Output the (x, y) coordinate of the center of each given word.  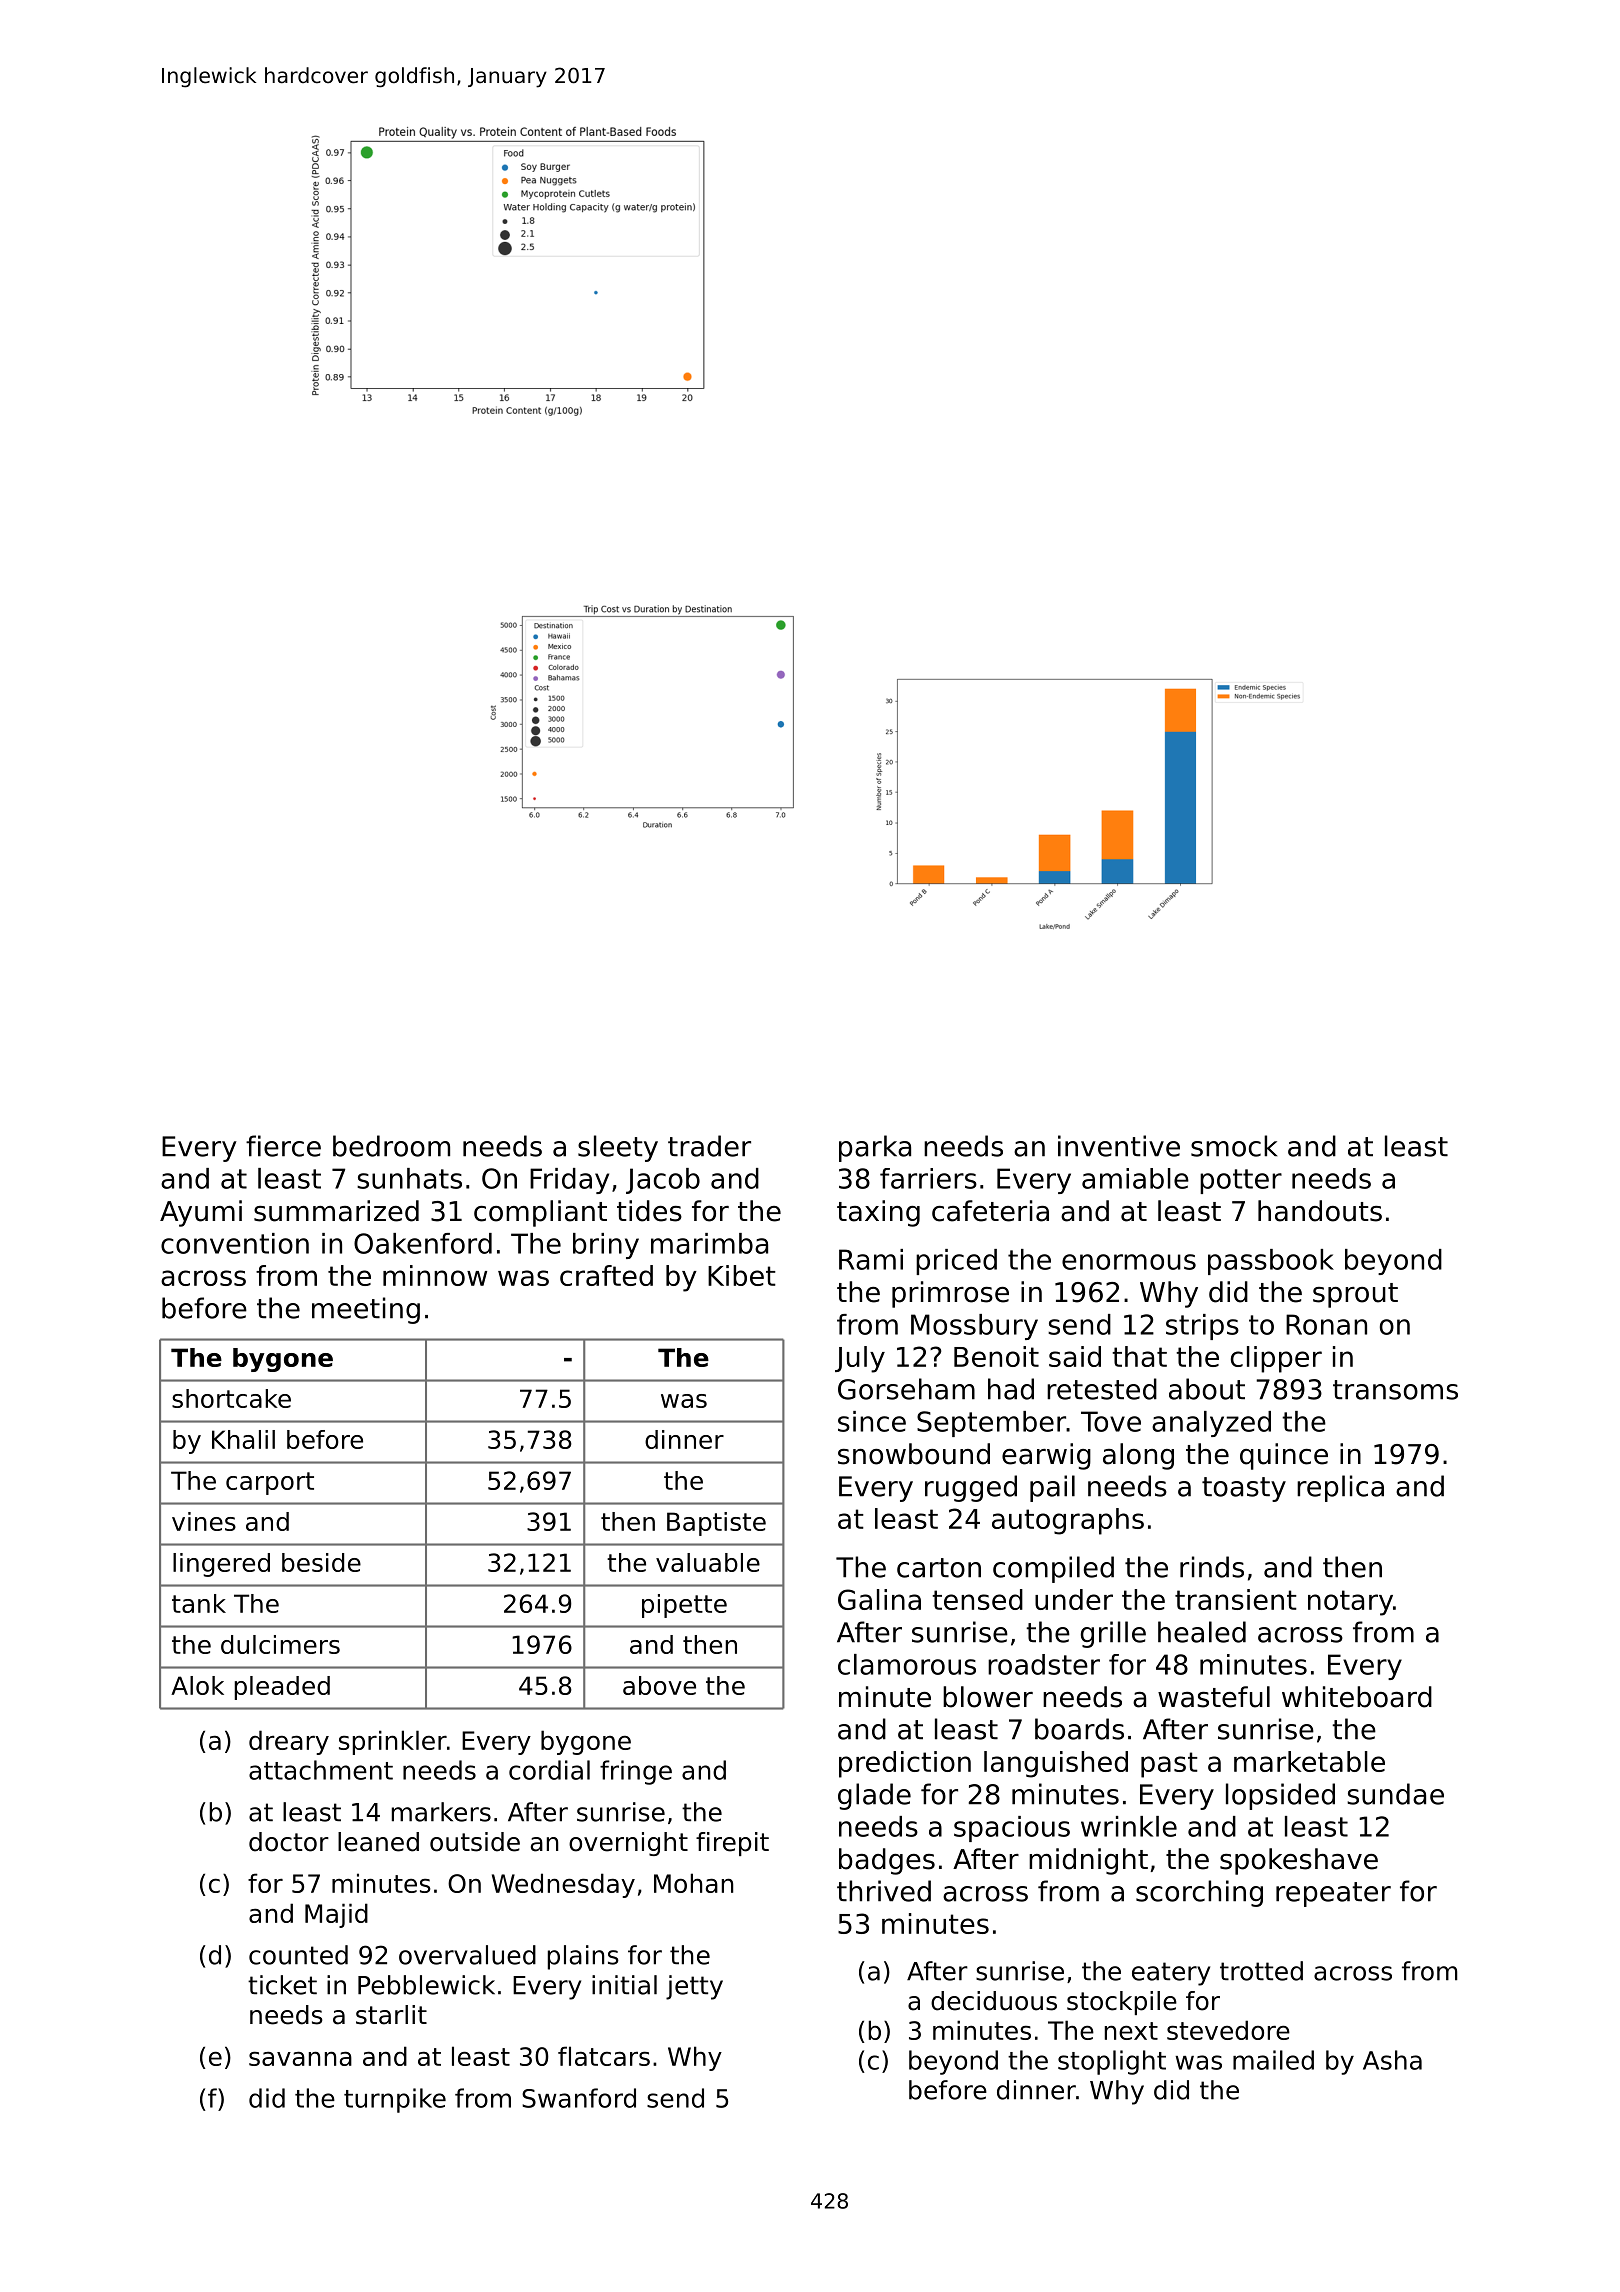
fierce (283, 1146)
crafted (606, 1275)
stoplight (1112, 2062)
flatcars (604, 2056)
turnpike (395, 2100)
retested (1102, 1389)
